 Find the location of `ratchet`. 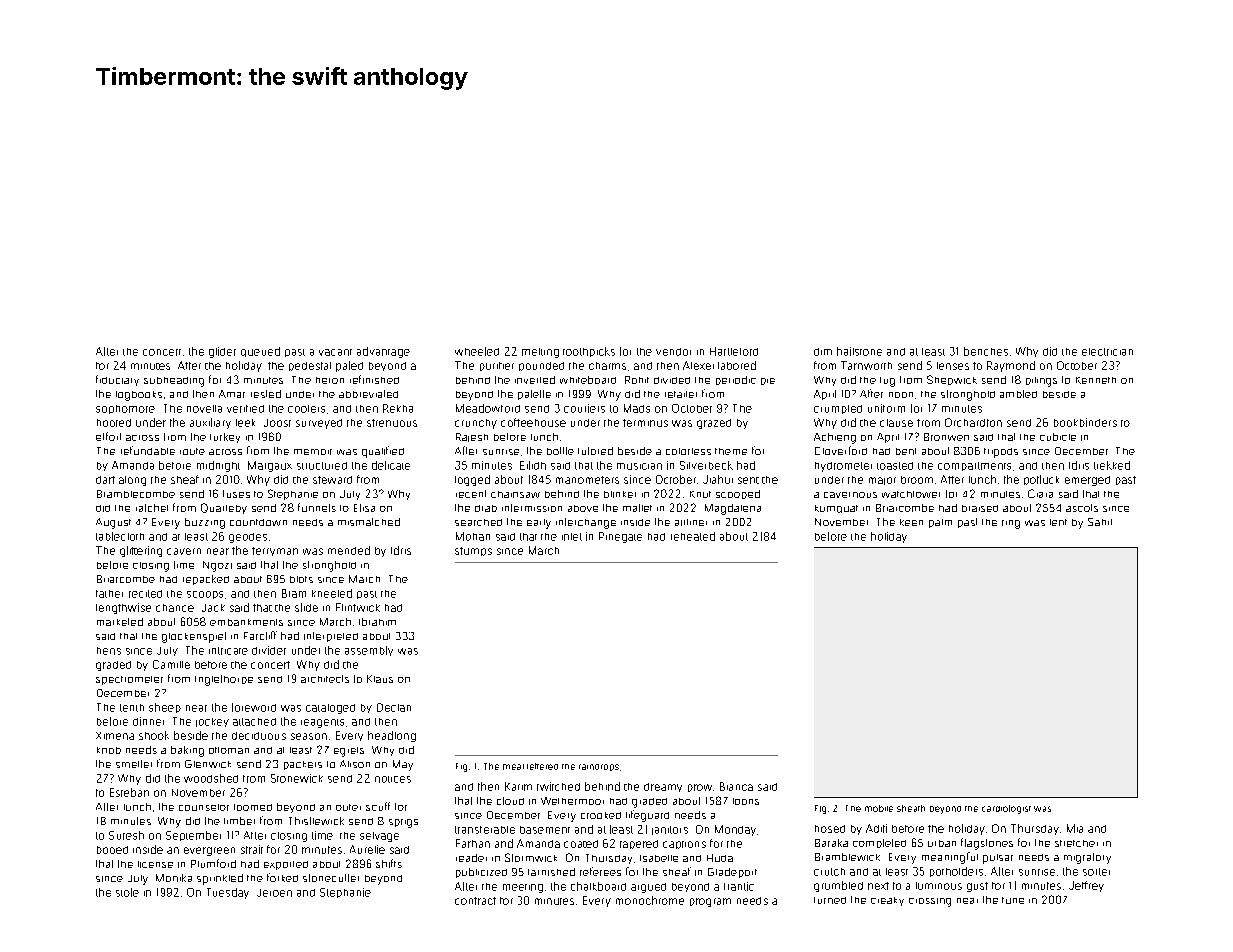

ratchet is located at coordinates (152, 508).
